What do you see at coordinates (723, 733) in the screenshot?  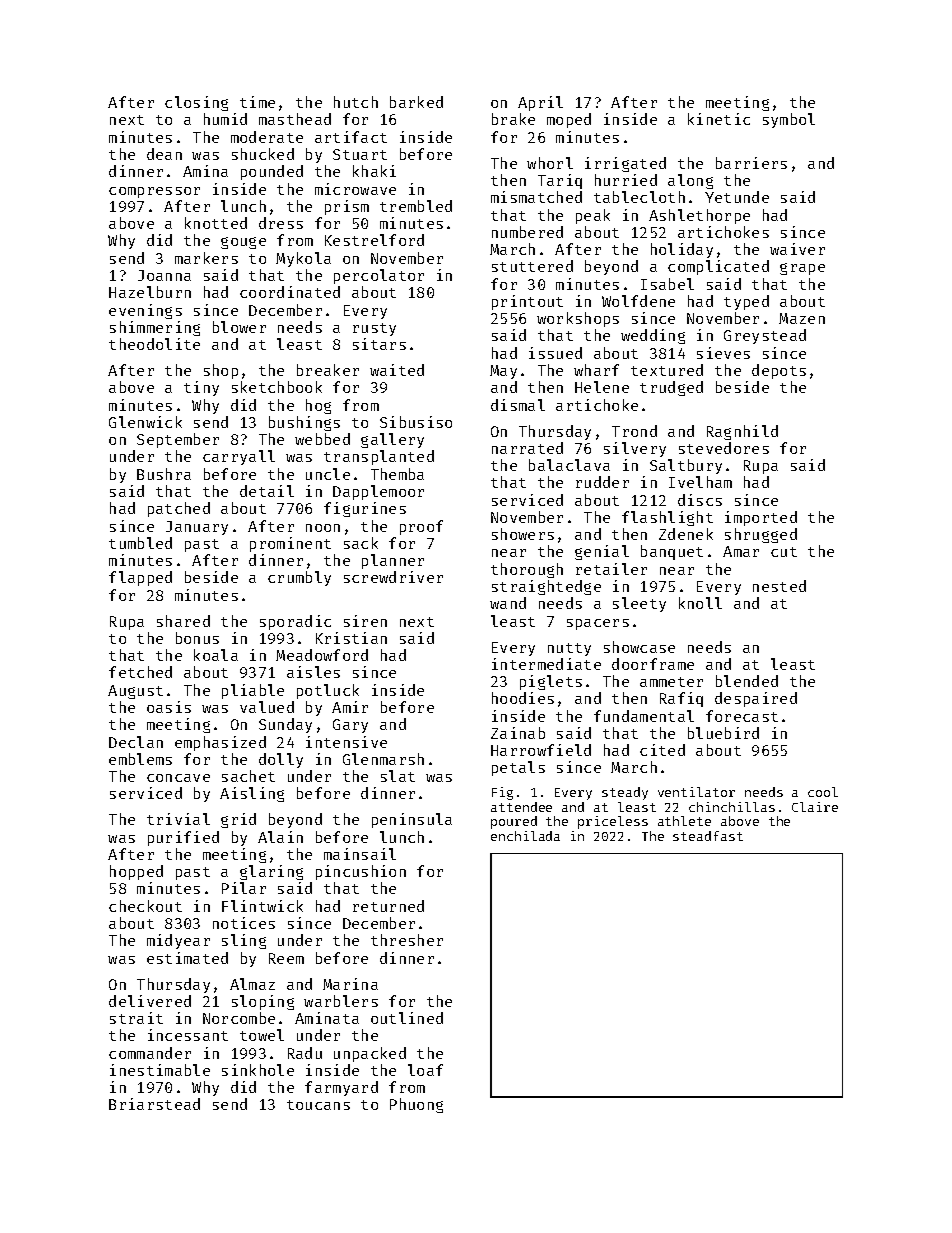 I see `bluebird` at bounding box center [723, 733].
